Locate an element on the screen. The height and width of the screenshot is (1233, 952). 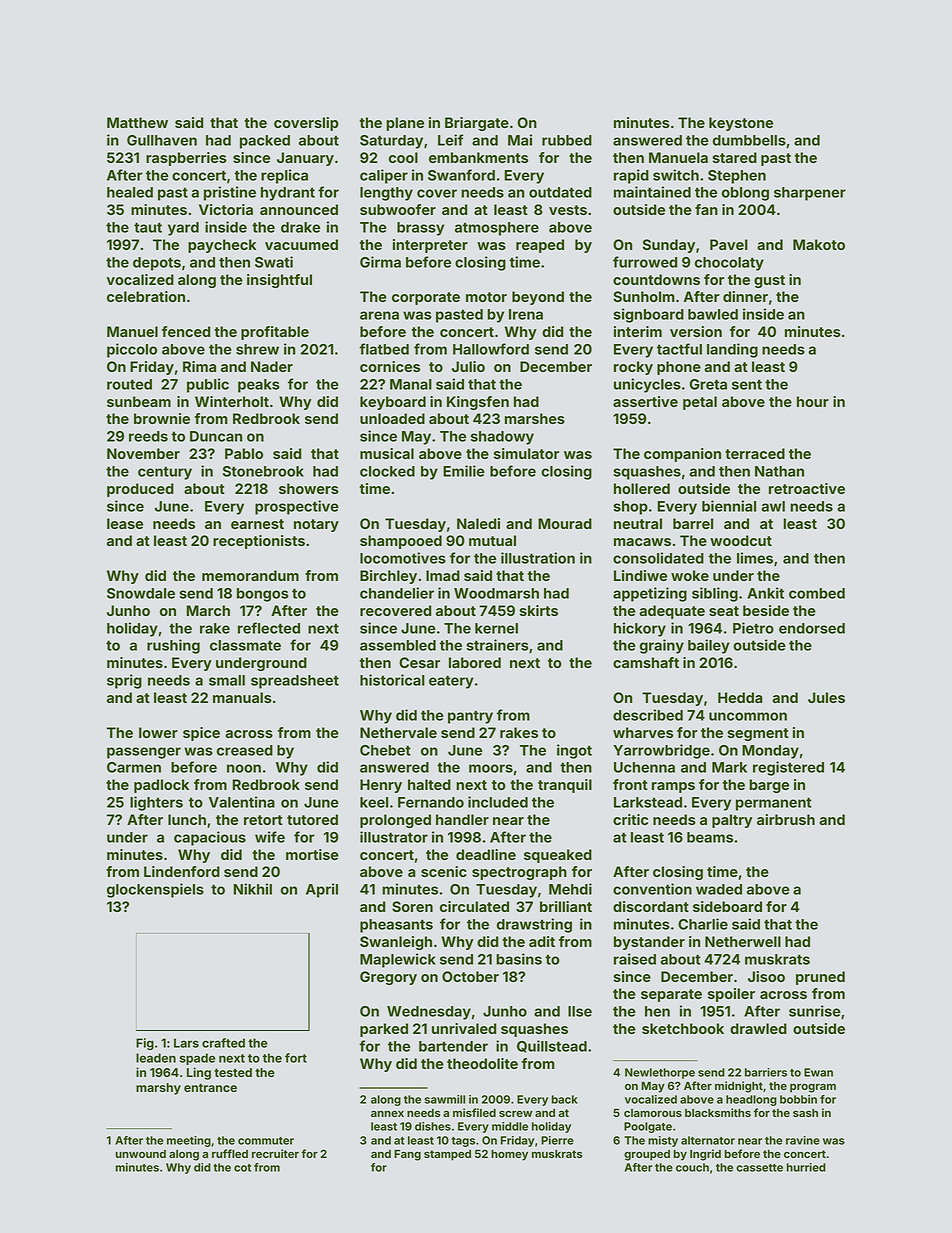
described is located at coordinates (648, 715).
